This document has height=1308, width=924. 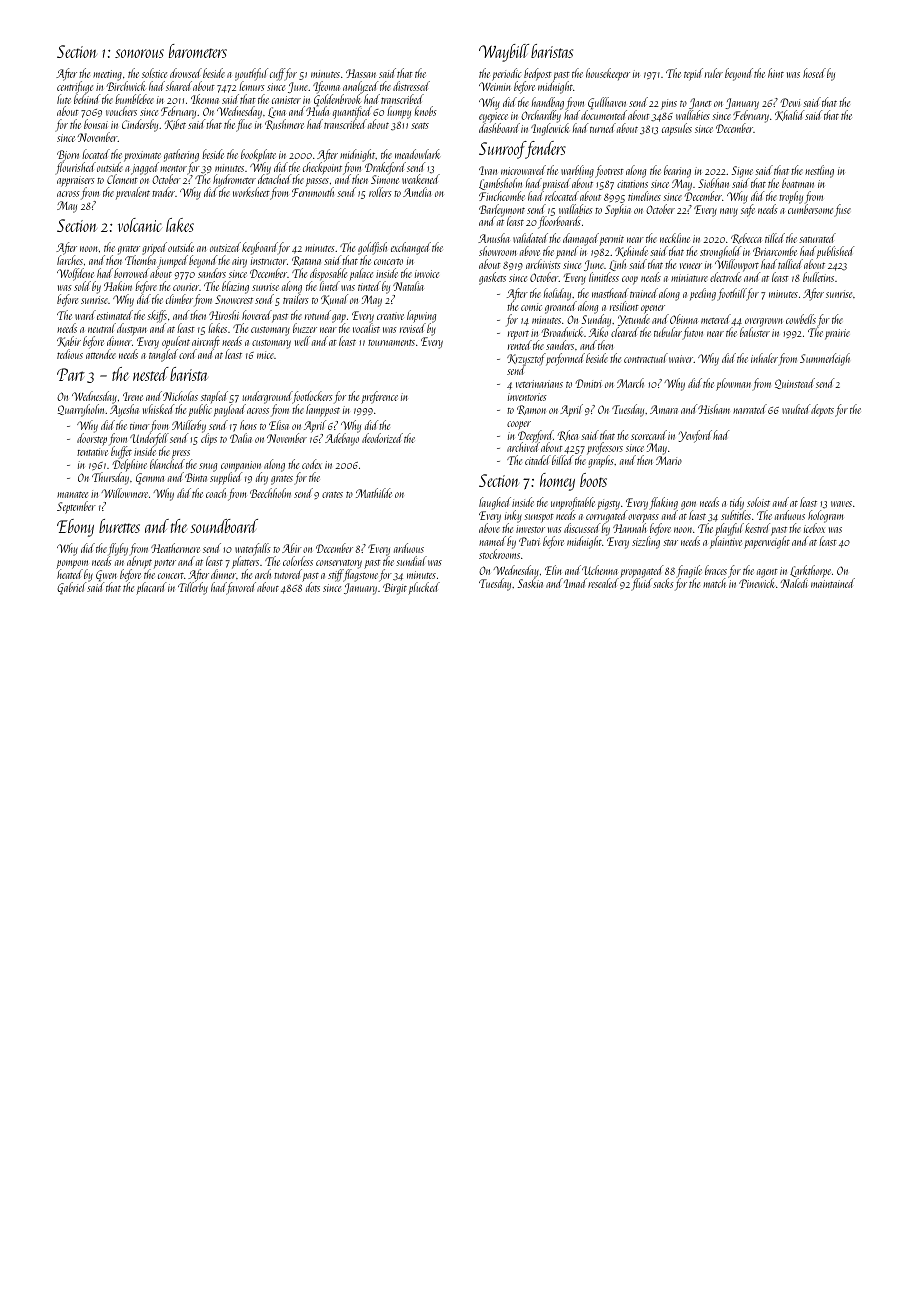 I want to click on sundial, so click(x=411, y=561).
